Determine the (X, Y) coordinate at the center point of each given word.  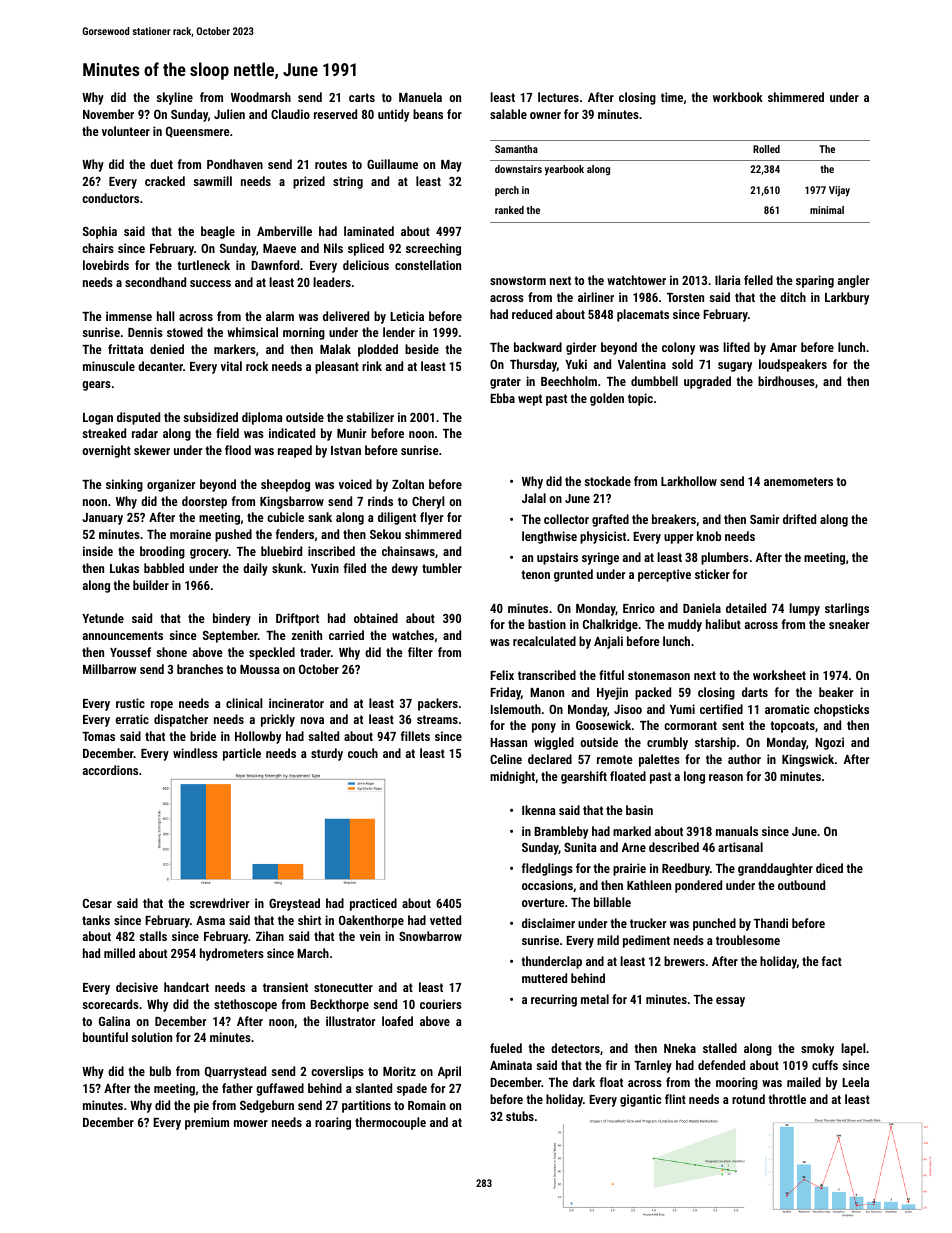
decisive (137, 987)
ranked (509, 210)
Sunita (580, 847)
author (744, 759)
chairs (98, 248)
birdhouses (786, 381)
